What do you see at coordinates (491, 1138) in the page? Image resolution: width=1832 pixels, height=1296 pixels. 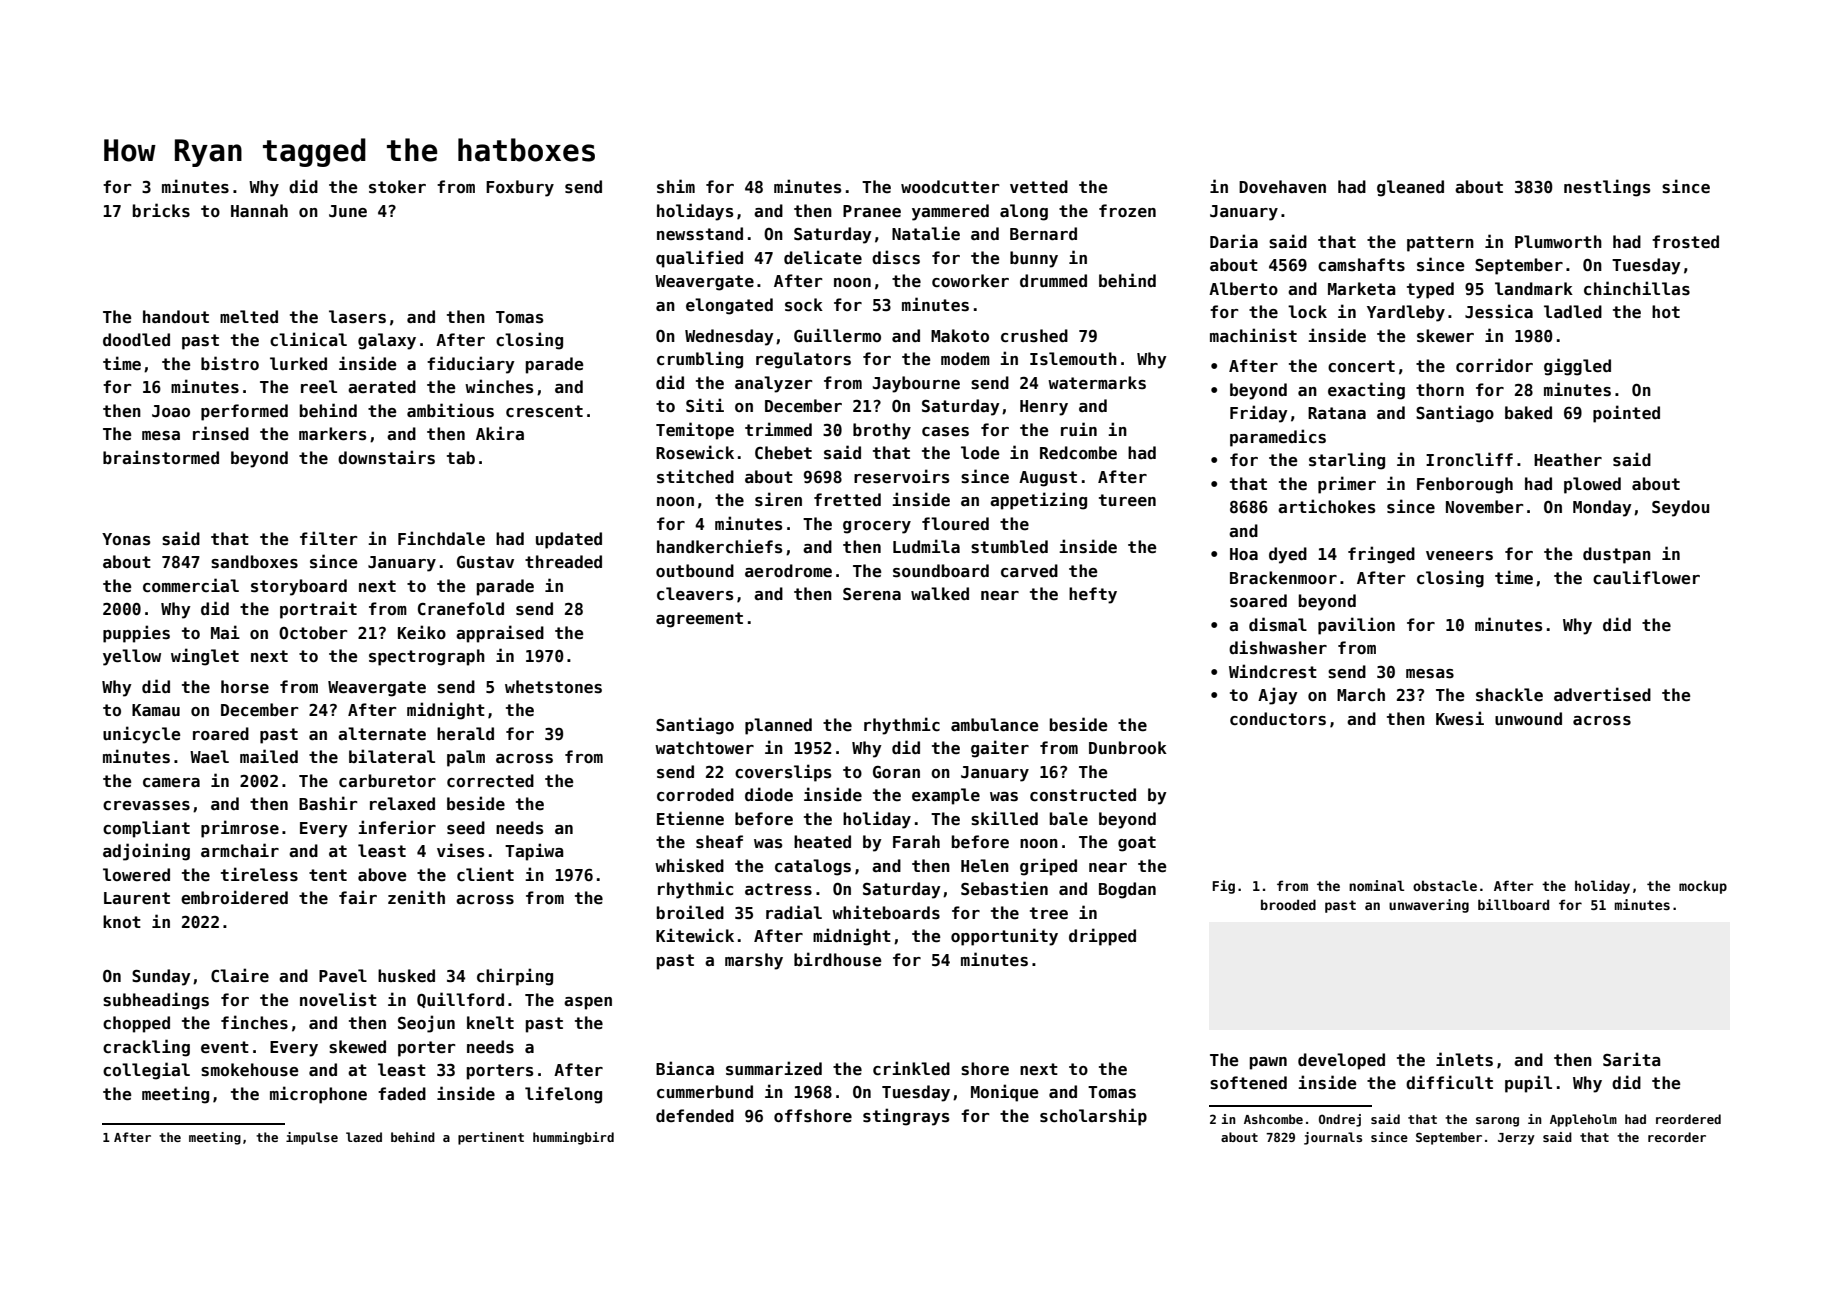 I see `pertinent` at bounding box center [491, 1138].
